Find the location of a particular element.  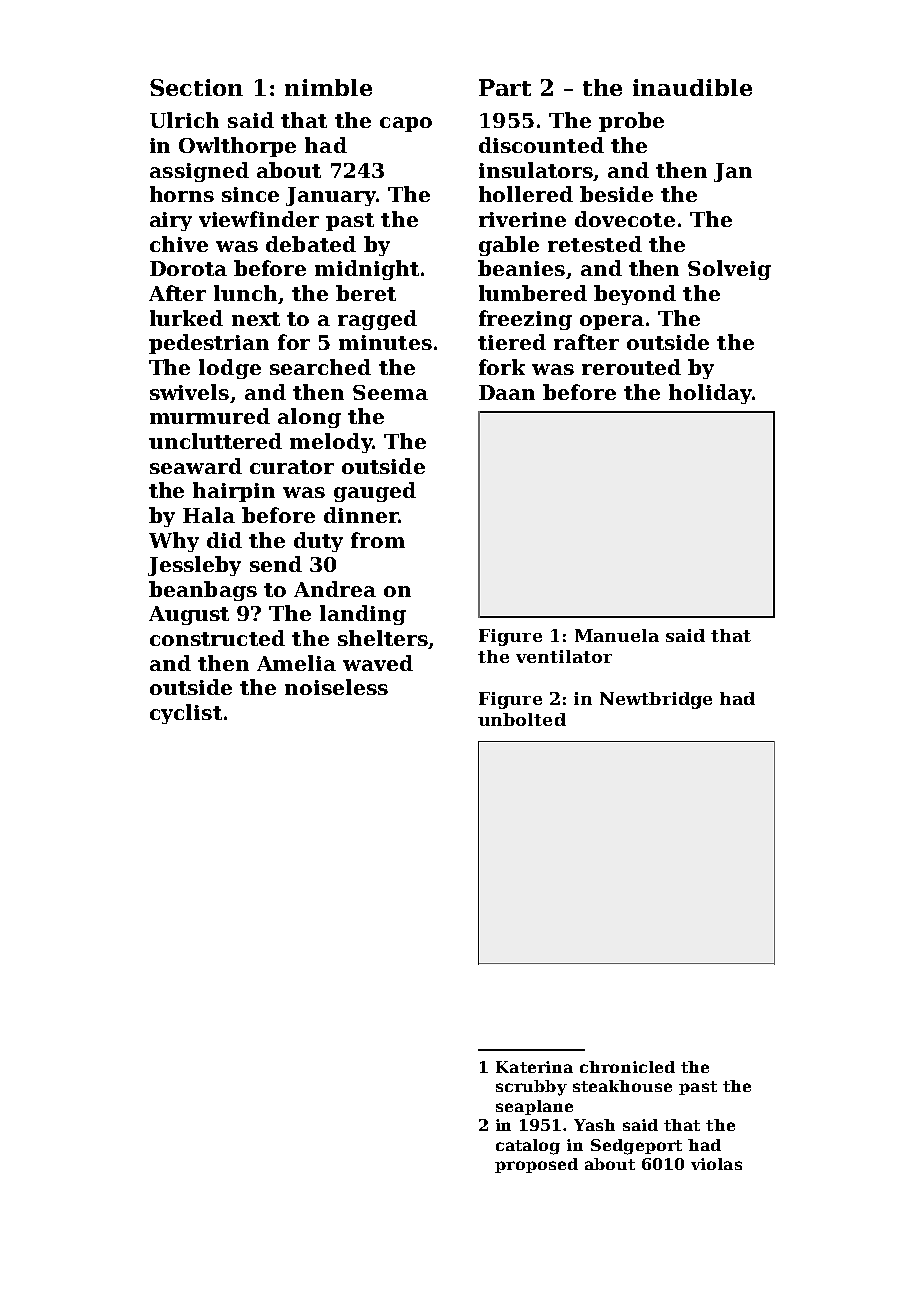

seaplane is located at coordinates (534, 1107).
